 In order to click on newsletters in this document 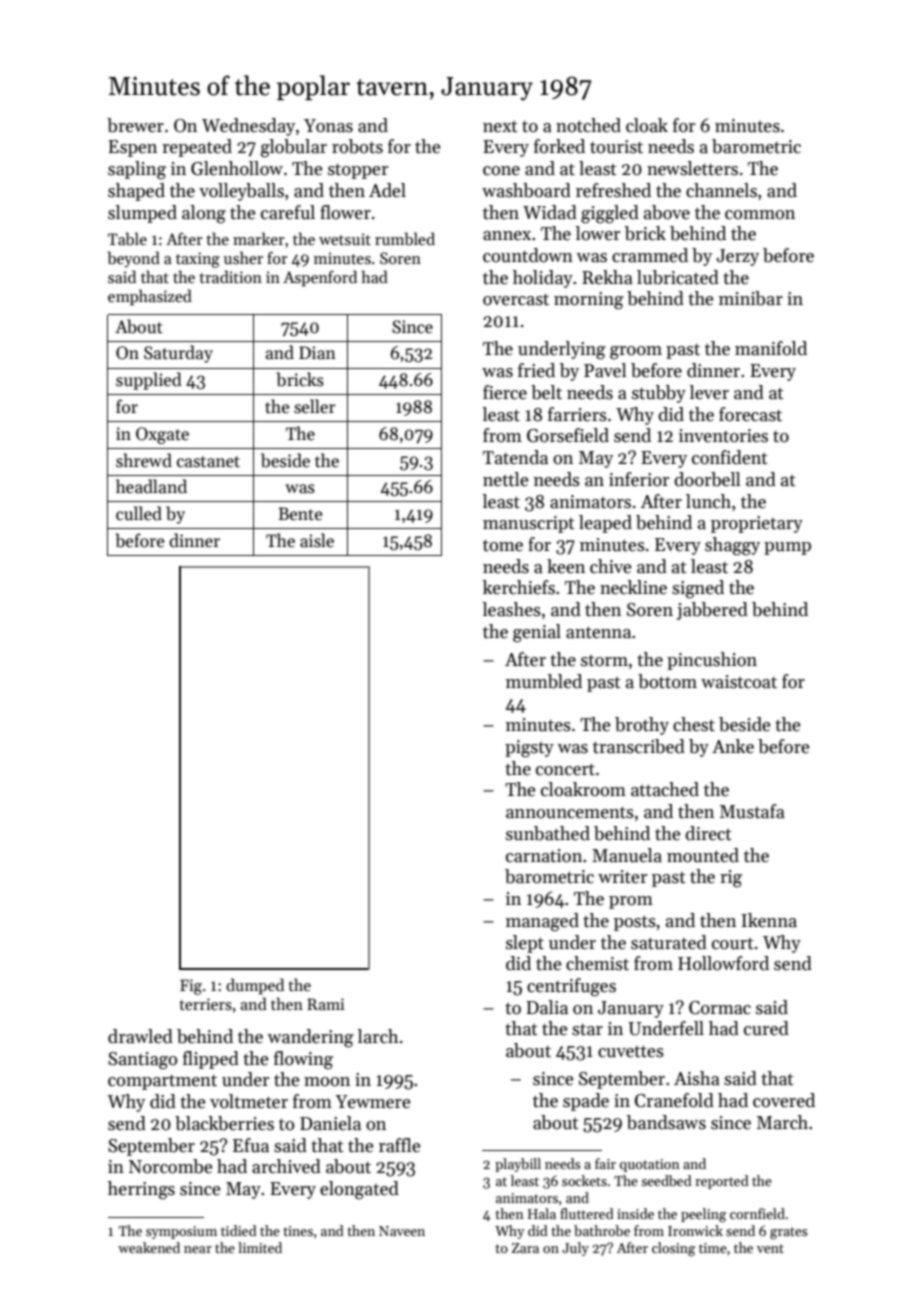, I will do `click(692, 168)`.
